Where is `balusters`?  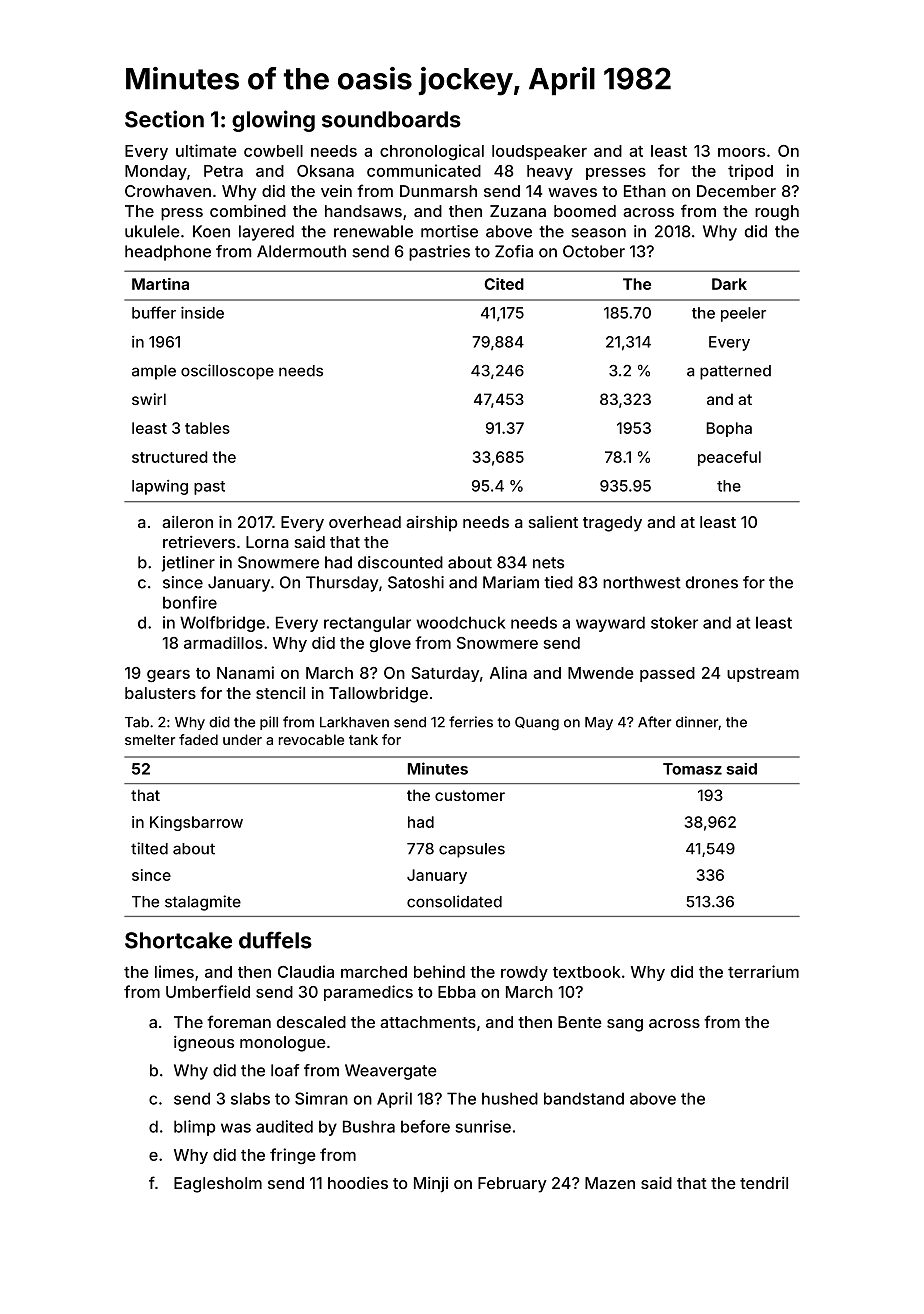 balusters is located at coordinates (160, 693).
